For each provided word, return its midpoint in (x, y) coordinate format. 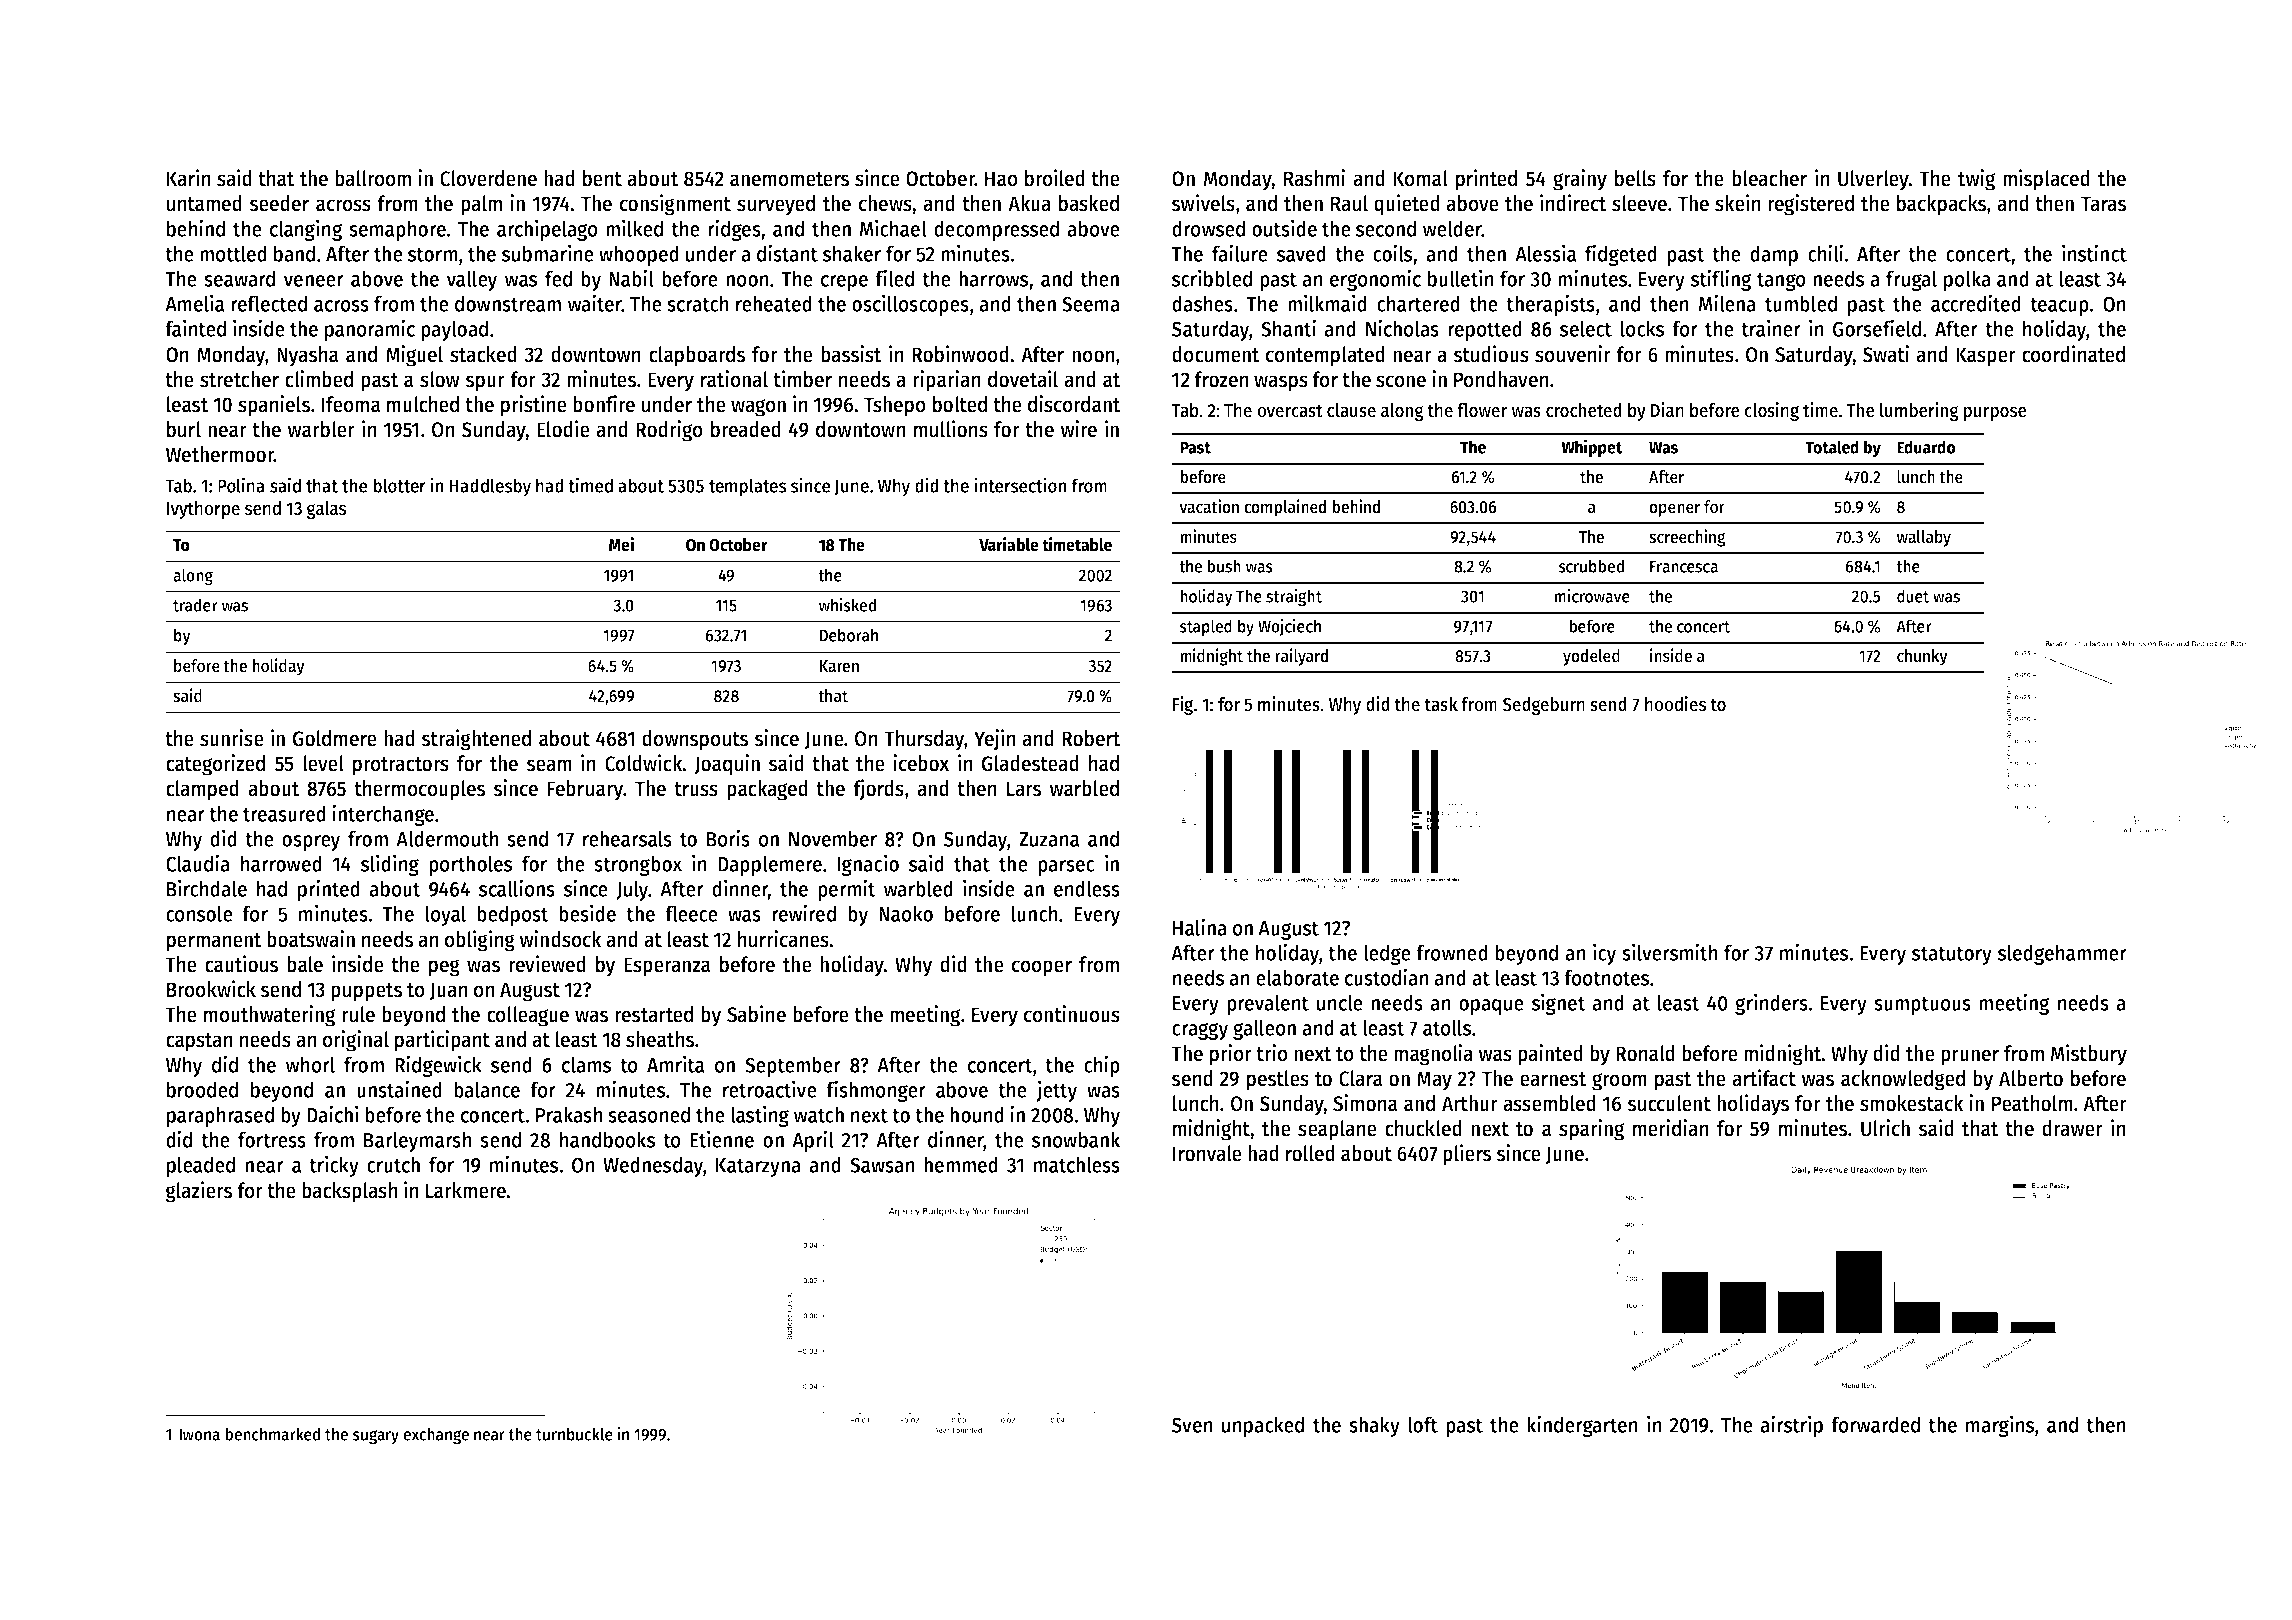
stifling (1721, 280)
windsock (560, 939)
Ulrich (1885, 1128)
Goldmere (335, 738)
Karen (839, 666)
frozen (1221, 379)
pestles (1278, 1080)
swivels (1203, 203)
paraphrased (220, 1116)
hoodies (1675, 704)
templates (747, 487)
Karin (189, 178)
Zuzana (1049, 839)
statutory (1951, 955)
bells (1635, 178)
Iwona (199, 1434)
